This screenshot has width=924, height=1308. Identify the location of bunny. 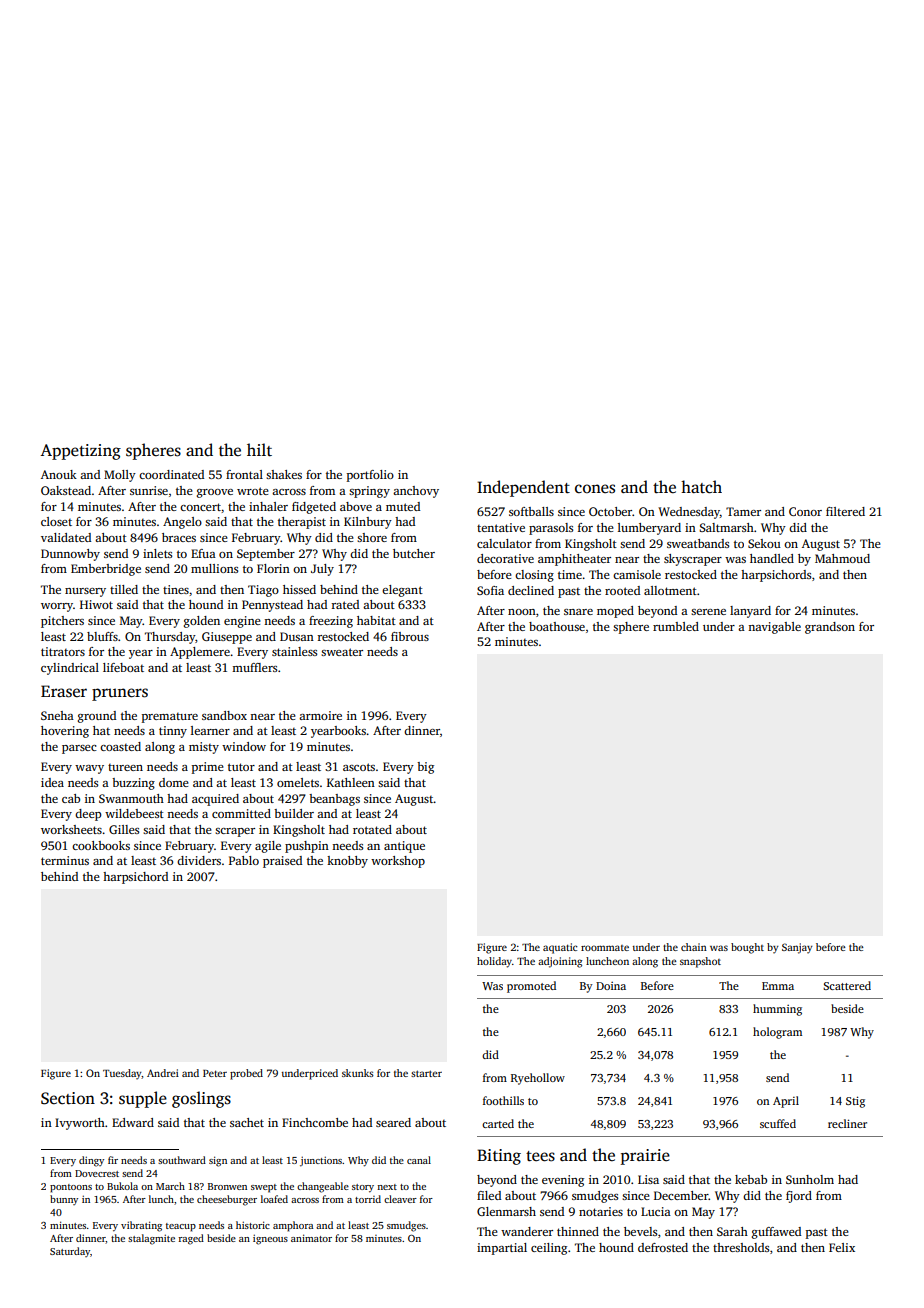
(64, 1200).
